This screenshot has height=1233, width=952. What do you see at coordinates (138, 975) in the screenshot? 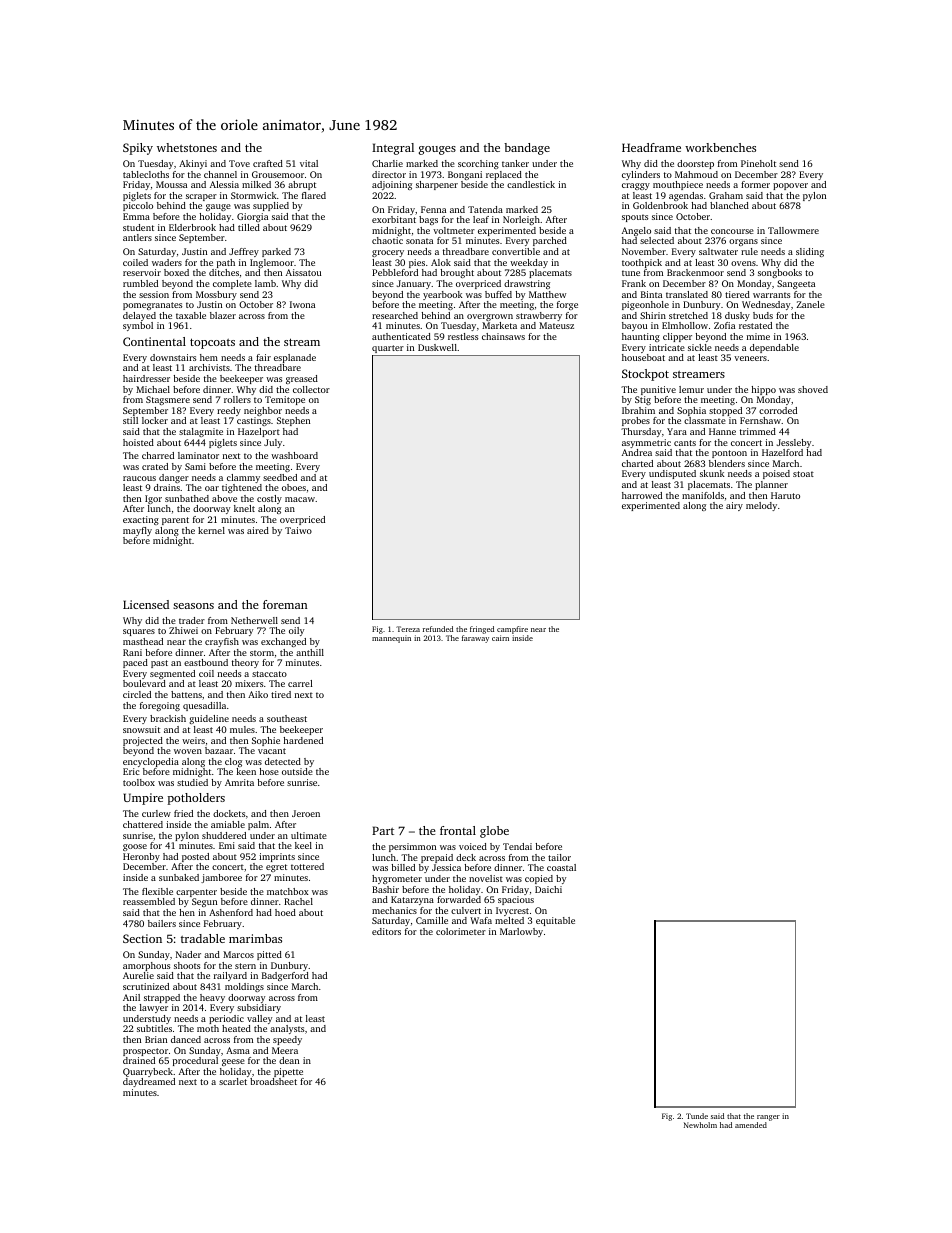
I see `Aurelie` at bounding box center [138, 975].
